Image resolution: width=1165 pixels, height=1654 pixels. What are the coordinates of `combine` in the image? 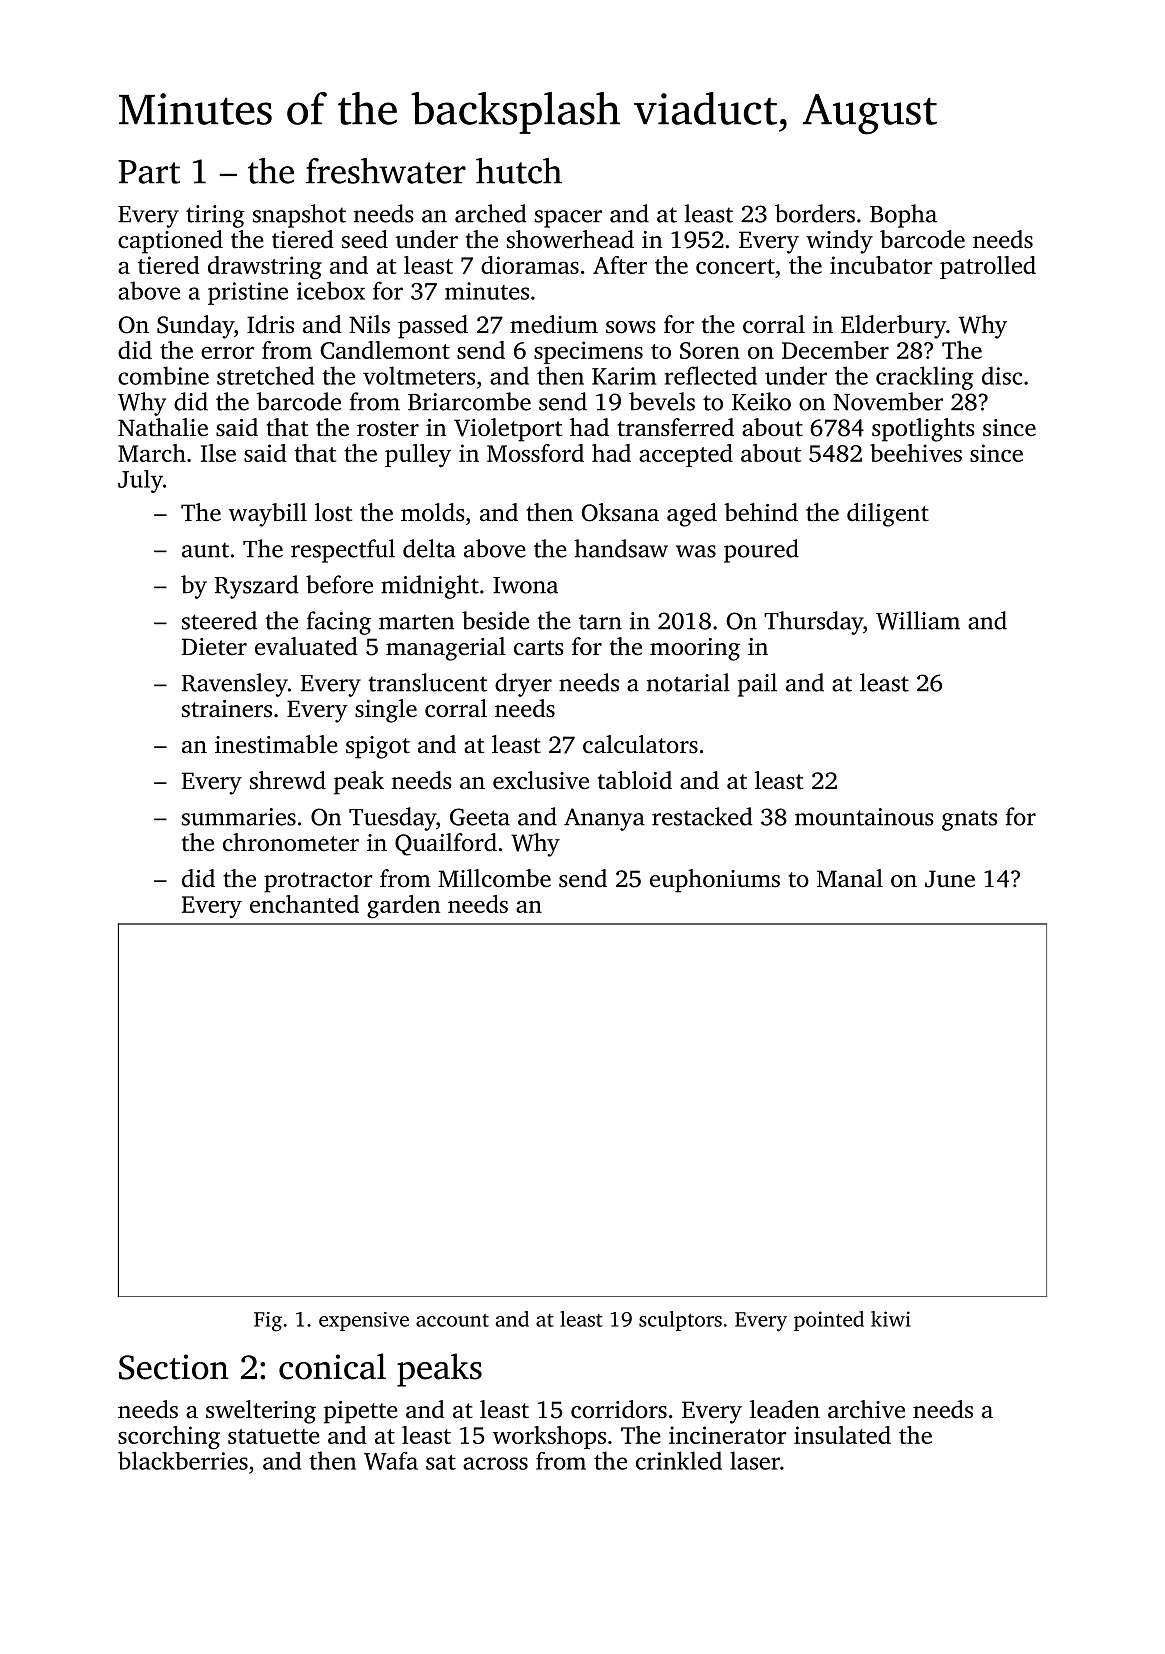 It's located at (163, 375).
